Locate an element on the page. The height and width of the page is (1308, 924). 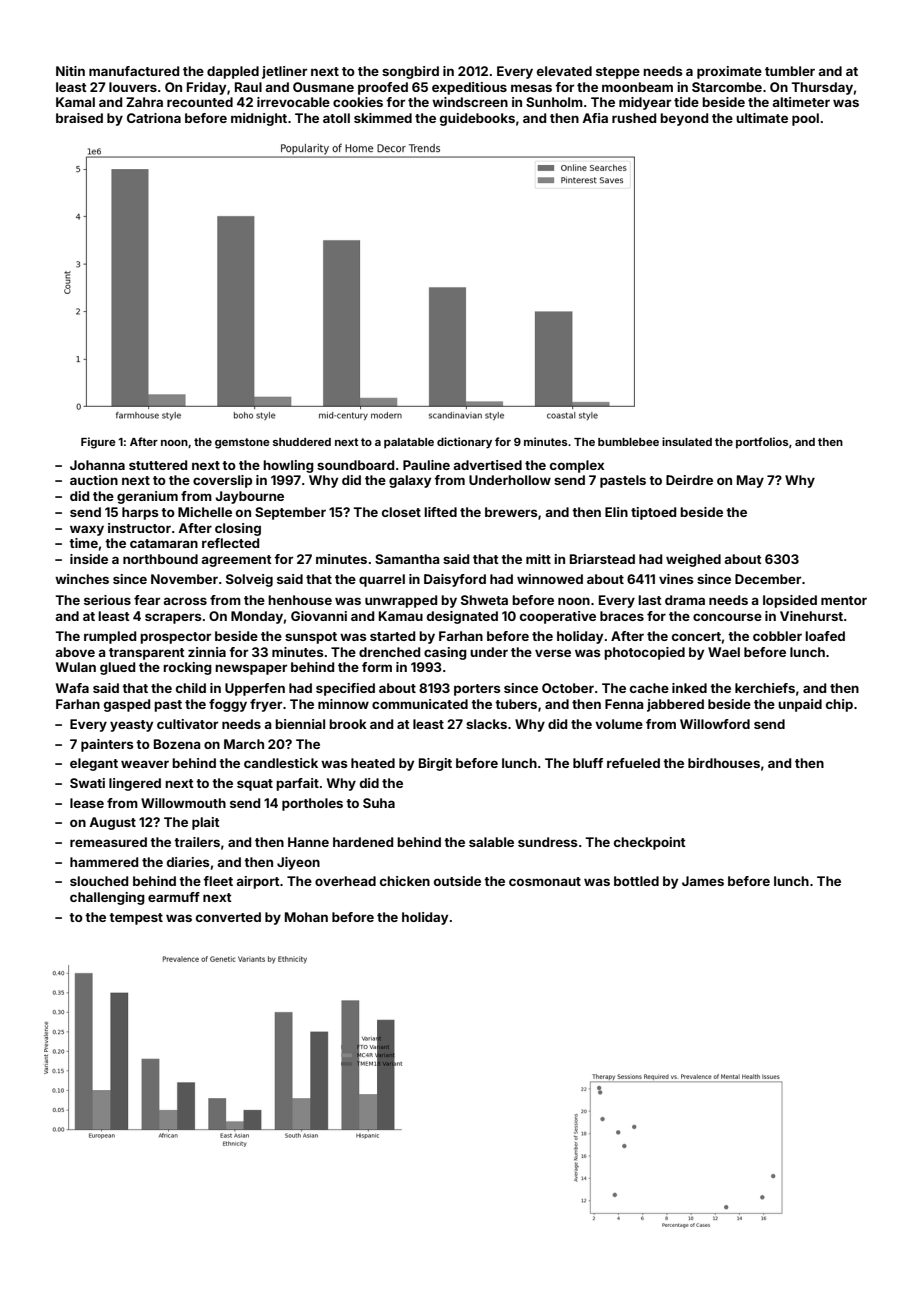
slacks is located at coordinates (486, 724).
